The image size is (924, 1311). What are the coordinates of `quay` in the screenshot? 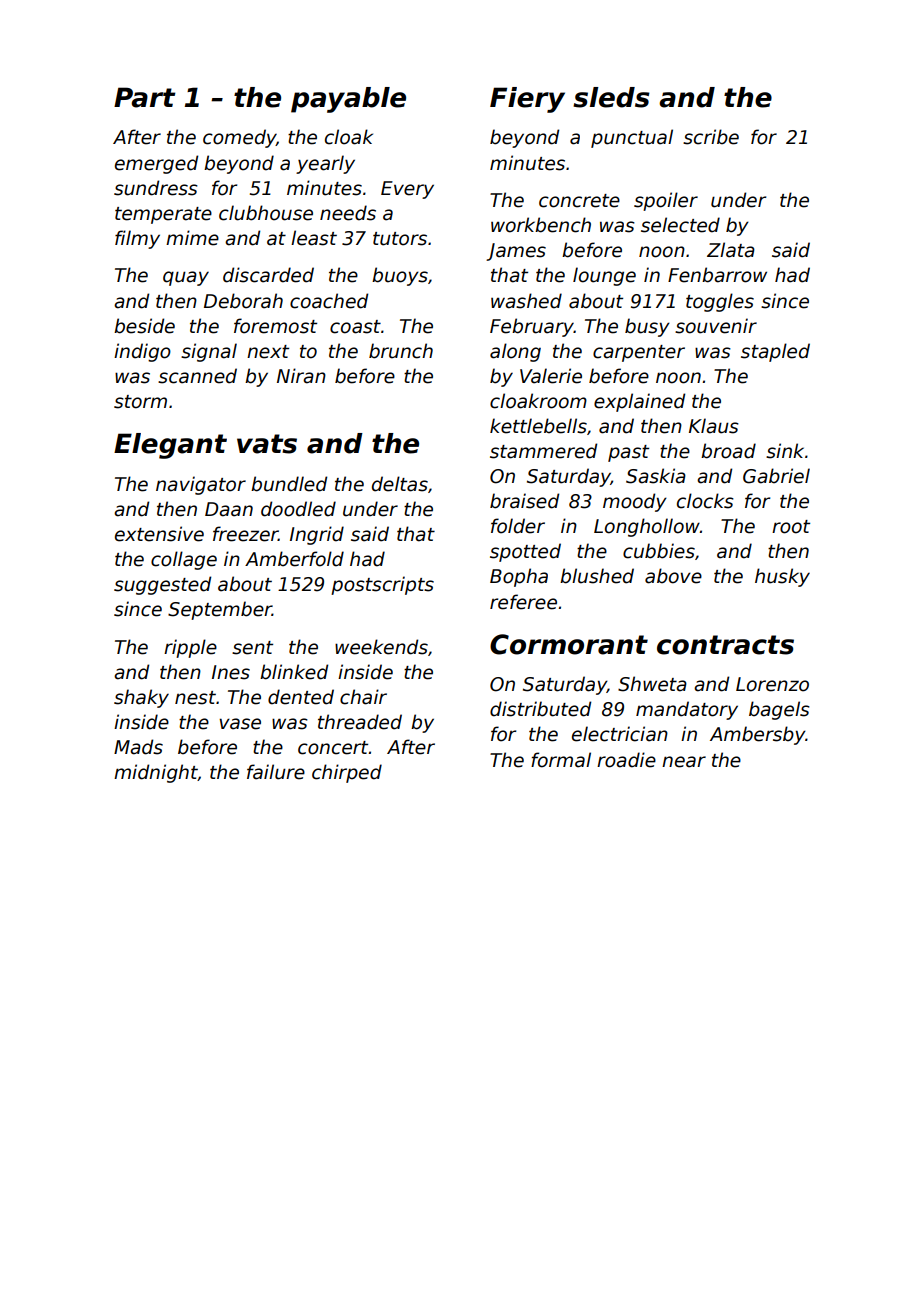 It's located at (186, 278).
